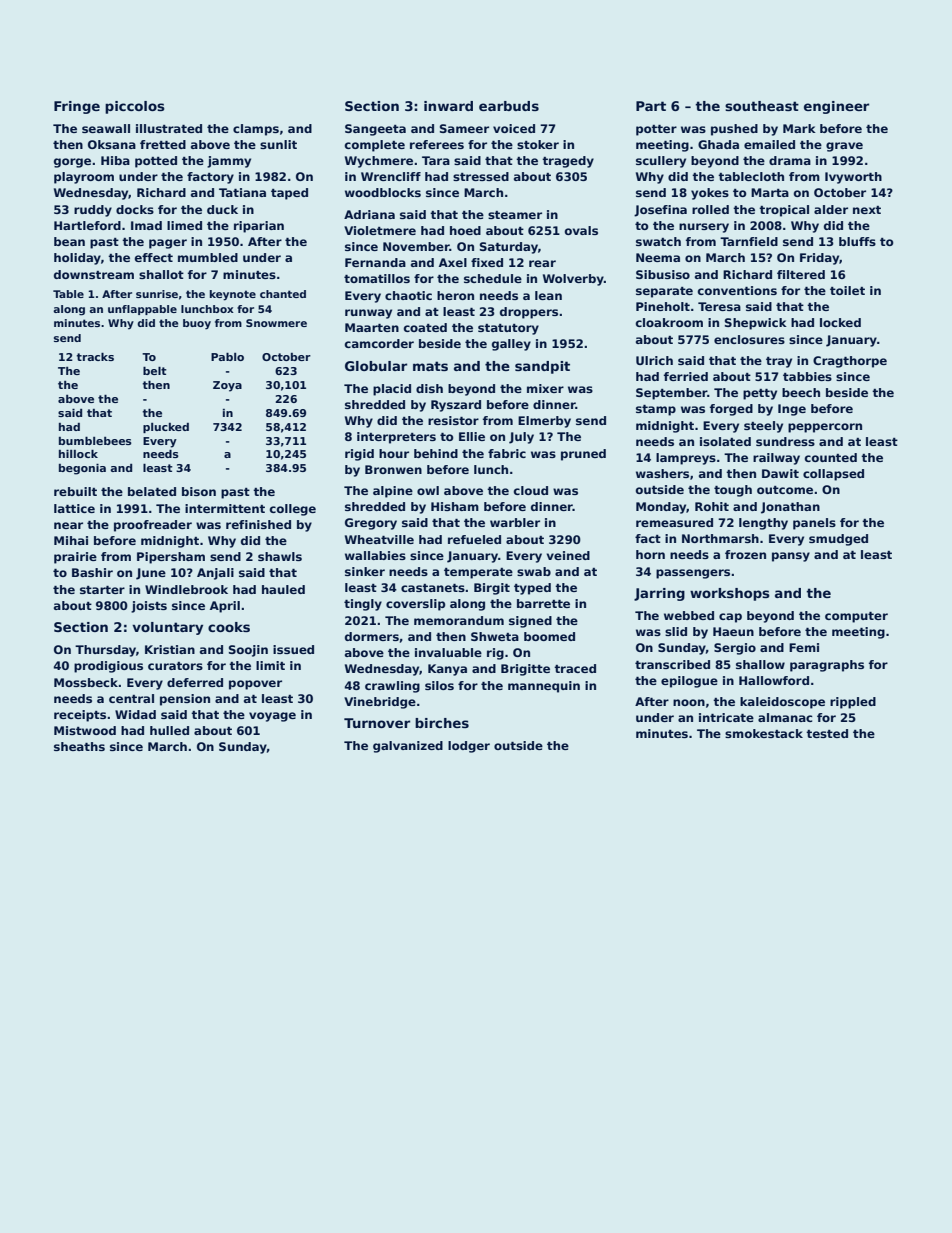 This screenshot has width=952, height=1233. I want to click on sandpit, so click(542, 367).
